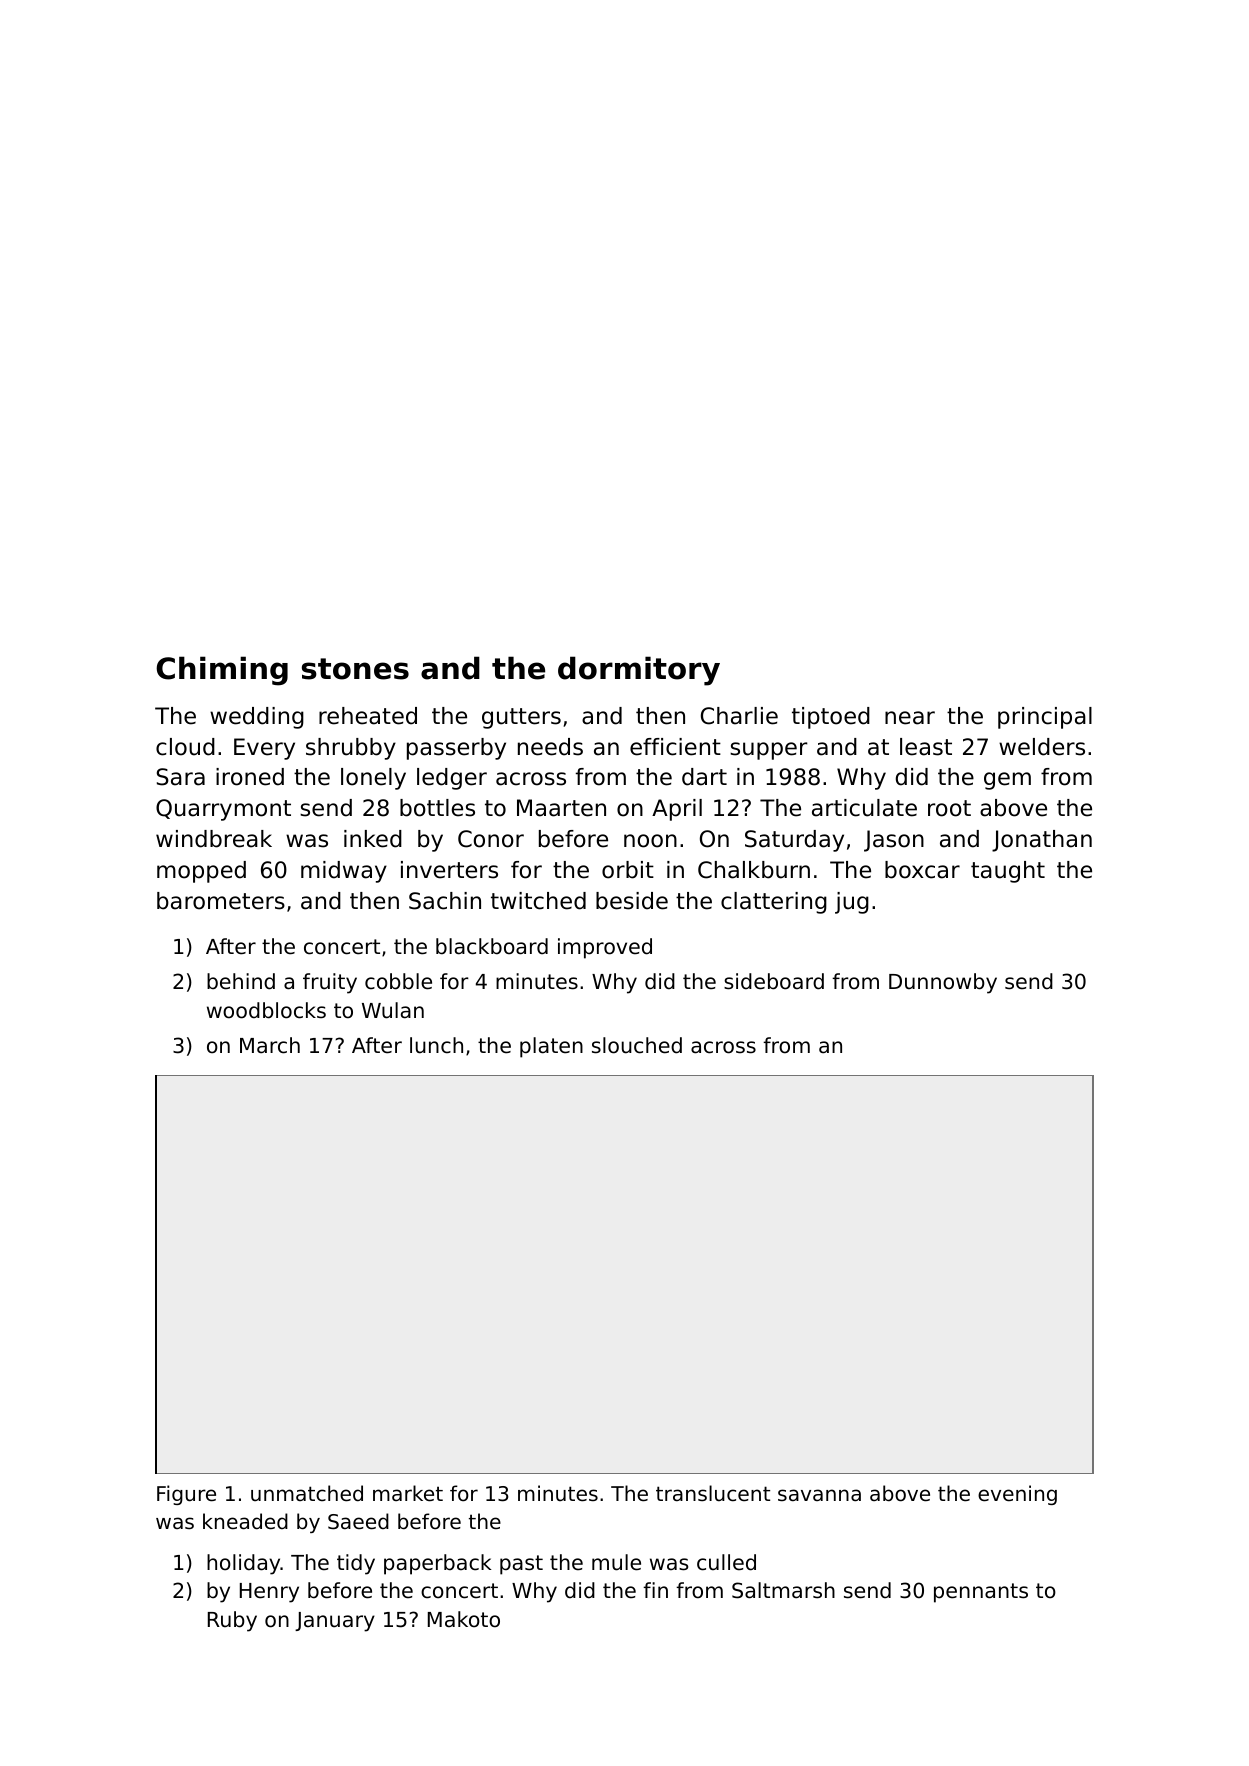  I want to click on Jason, so click(894, 841).
